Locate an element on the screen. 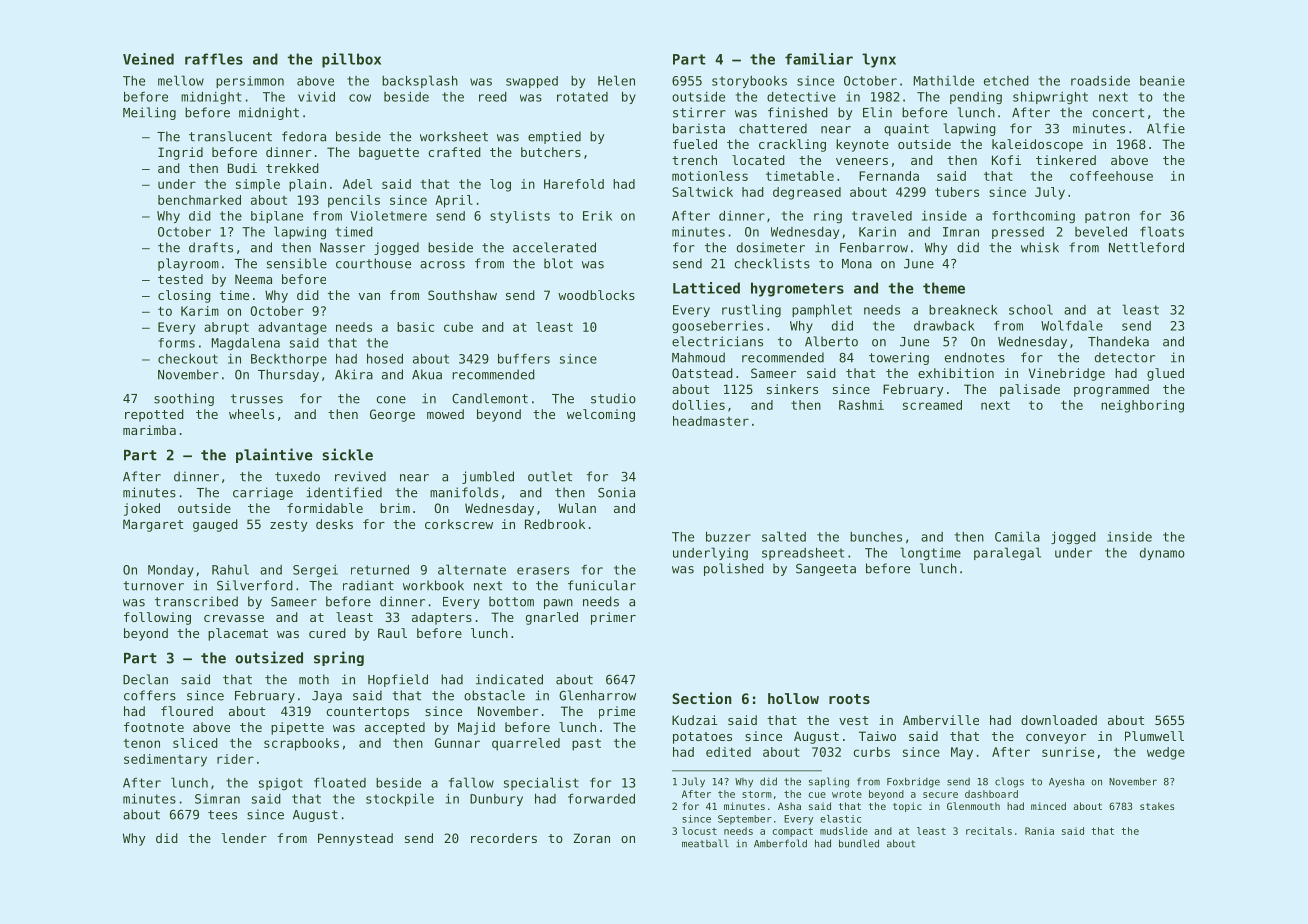 The height and width of the screenshot is (924, 1308). lender is located at coordinates (244, 838).
